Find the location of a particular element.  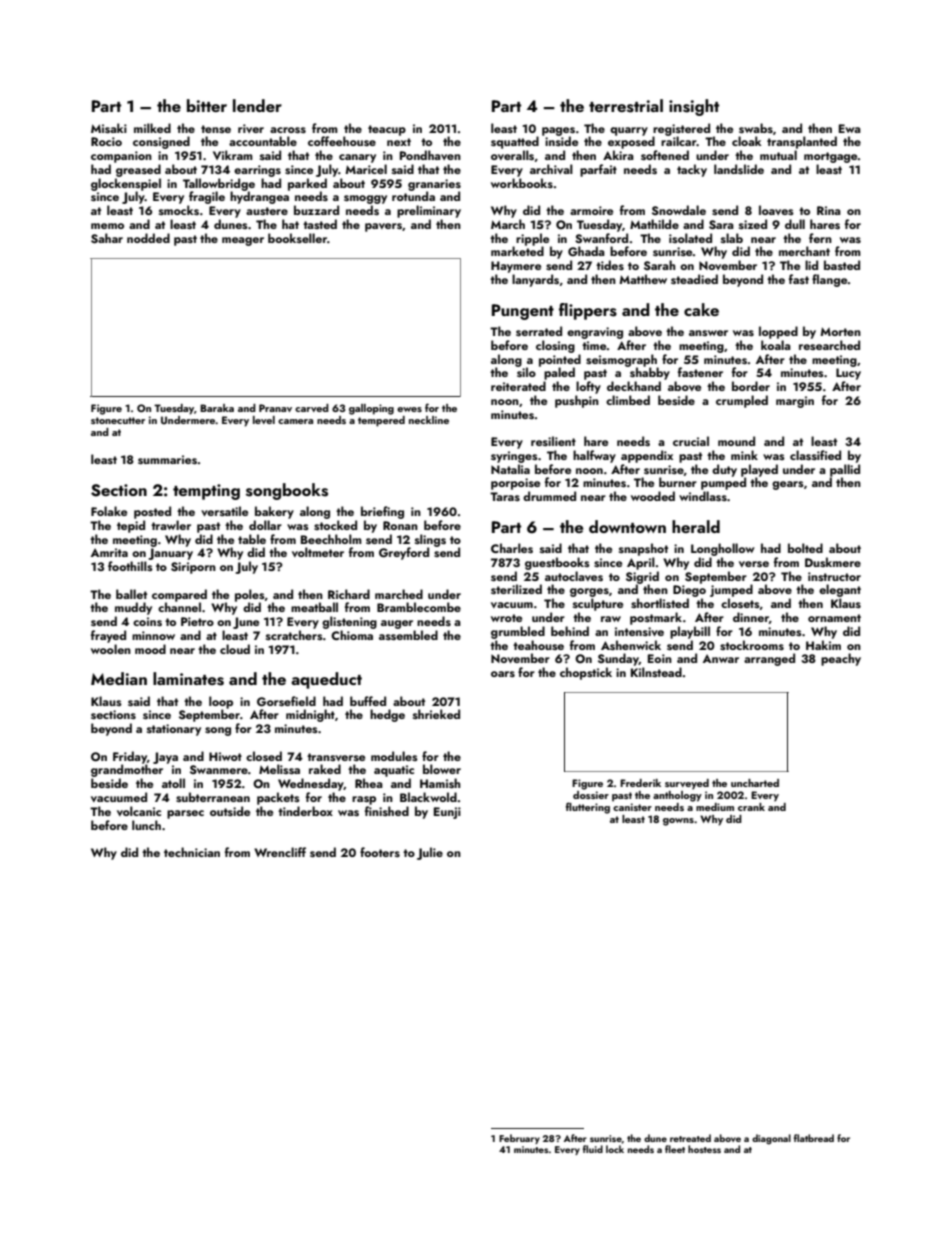

stonecutter is located at coordinates (118, 420).
